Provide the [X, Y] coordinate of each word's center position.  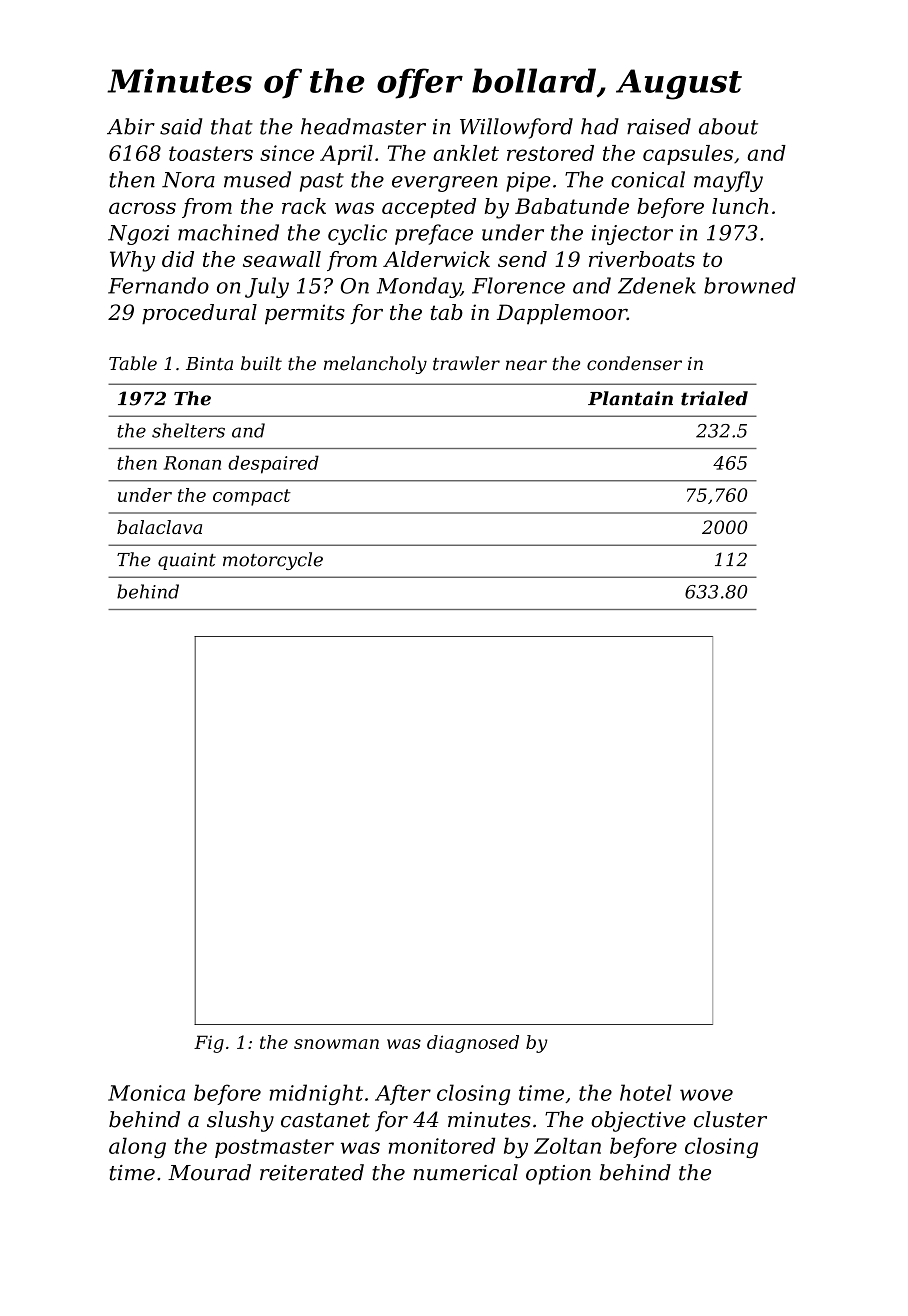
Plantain [630, 398]
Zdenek [657, 285]
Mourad [209, 1172]
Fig [209, 1044]
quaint [187, 561]
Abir [131, 126]
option [558, 1175]
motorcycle [273, 561]
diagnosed [473, 1044]
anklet [466, 153]
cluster [730, 1119]
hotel [646, 1092]
